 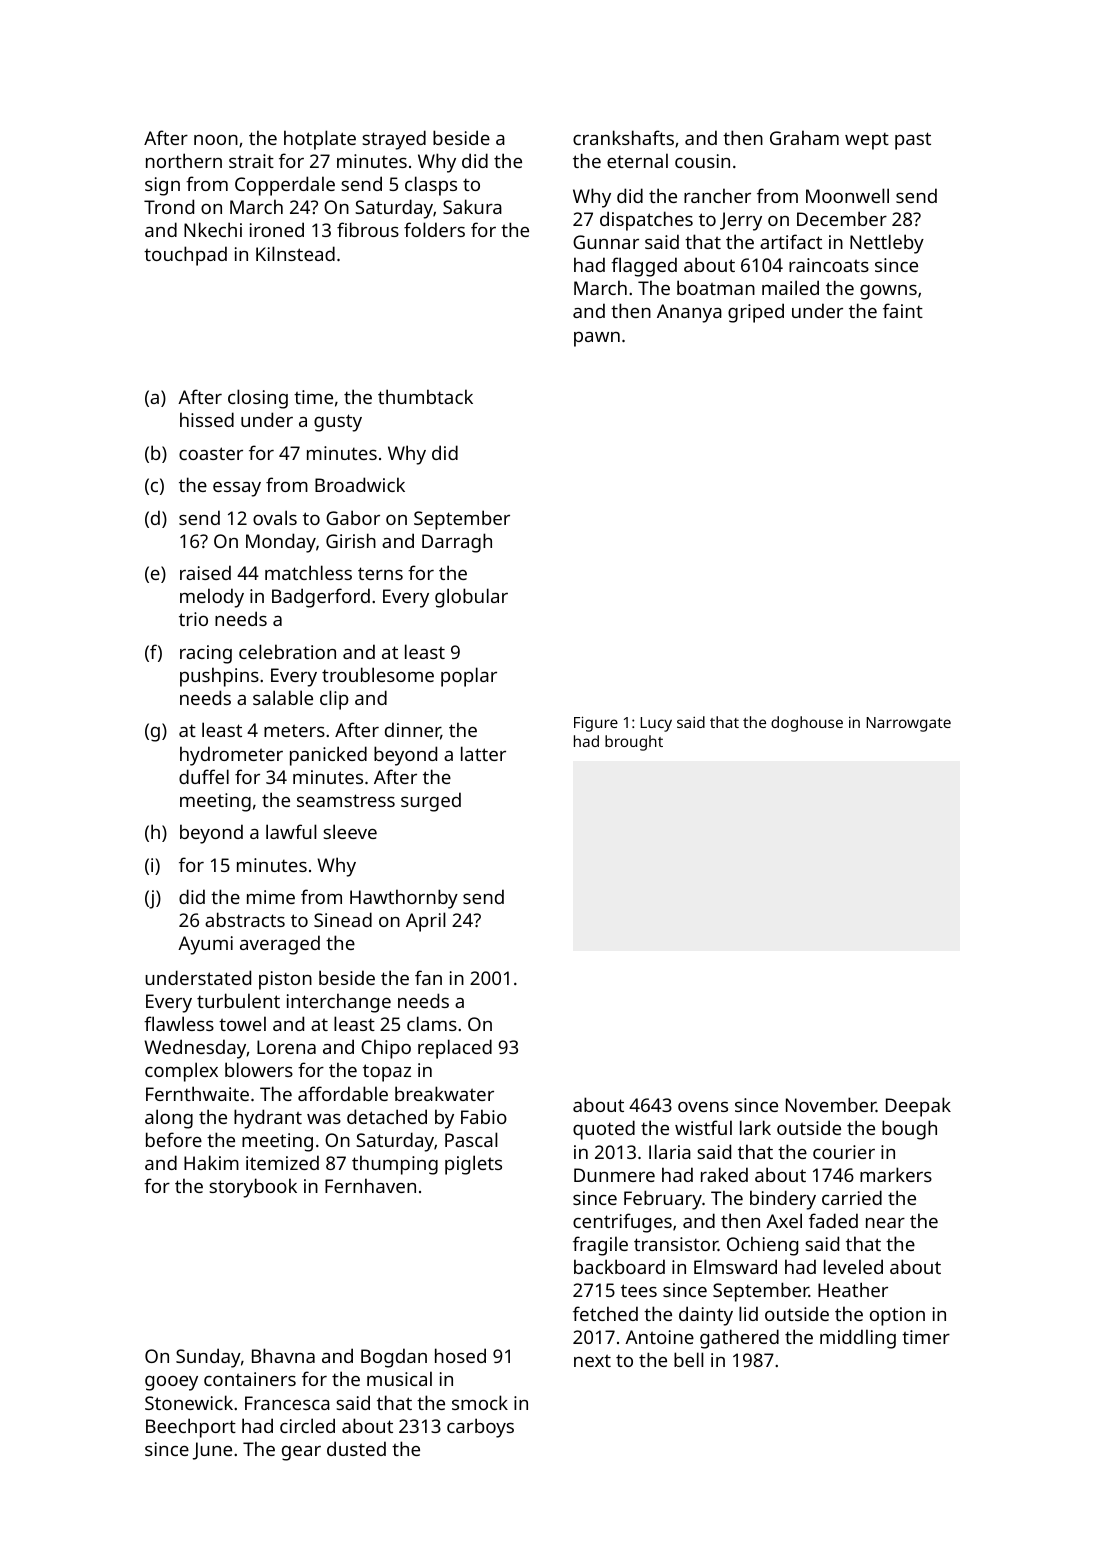 What do you see at coordinates (425, 396) in the screenshot?
I see `thumbtack` at bounding box center [425, 396].
